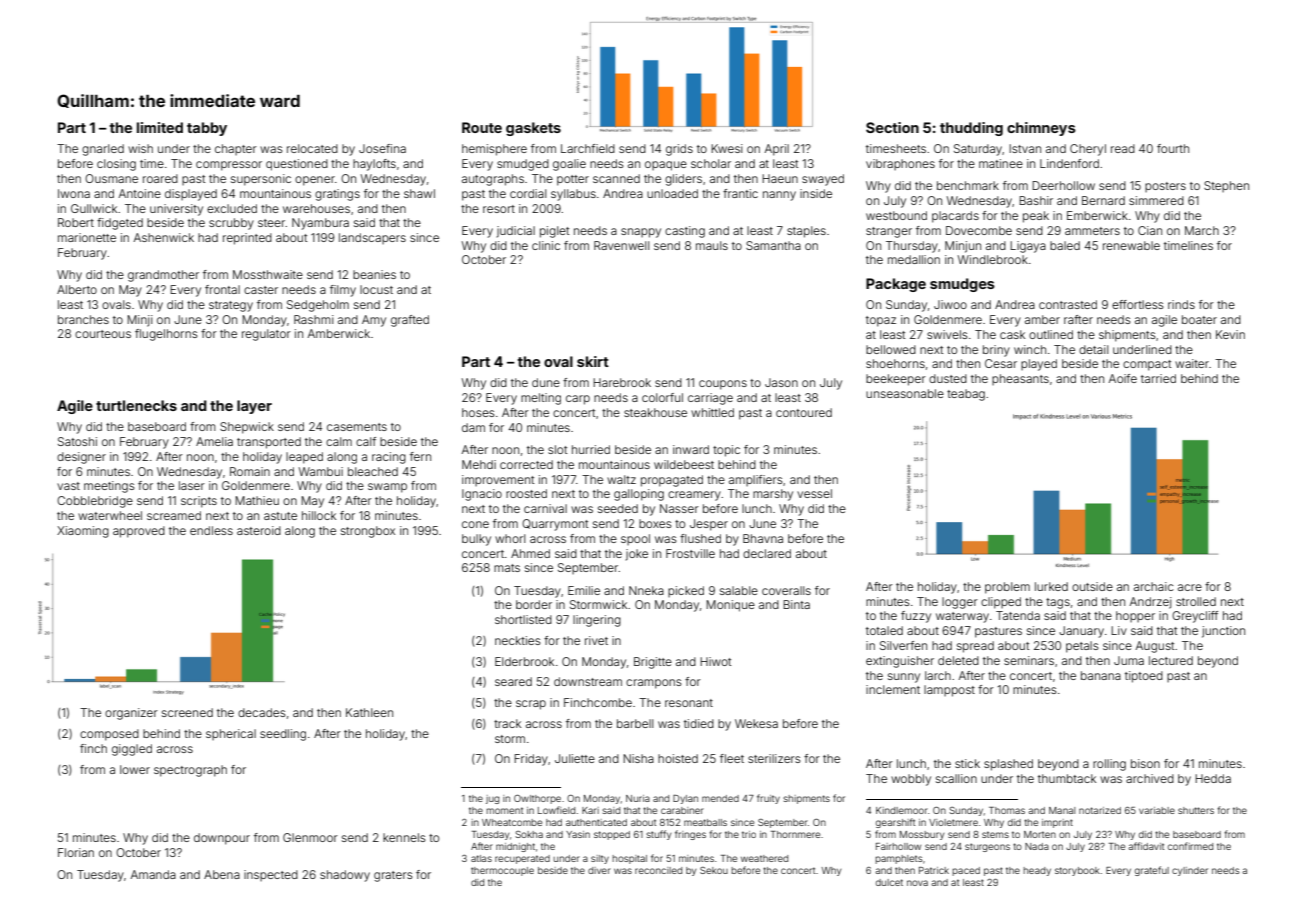  I want to click on Kevin, so click(1230, 334).
